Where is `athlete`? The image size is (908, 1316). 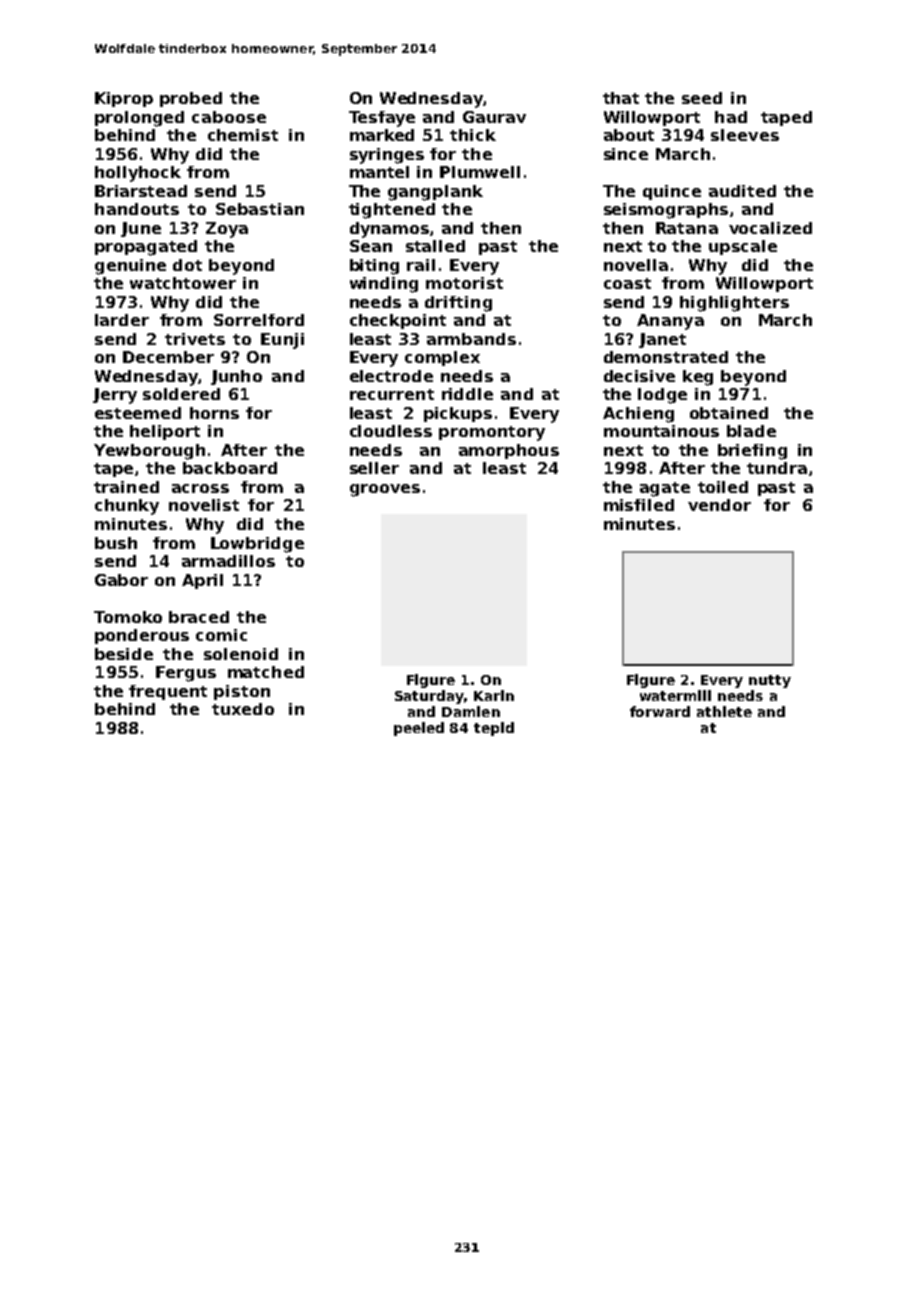 athlete is located at coordinates (724, 711).
